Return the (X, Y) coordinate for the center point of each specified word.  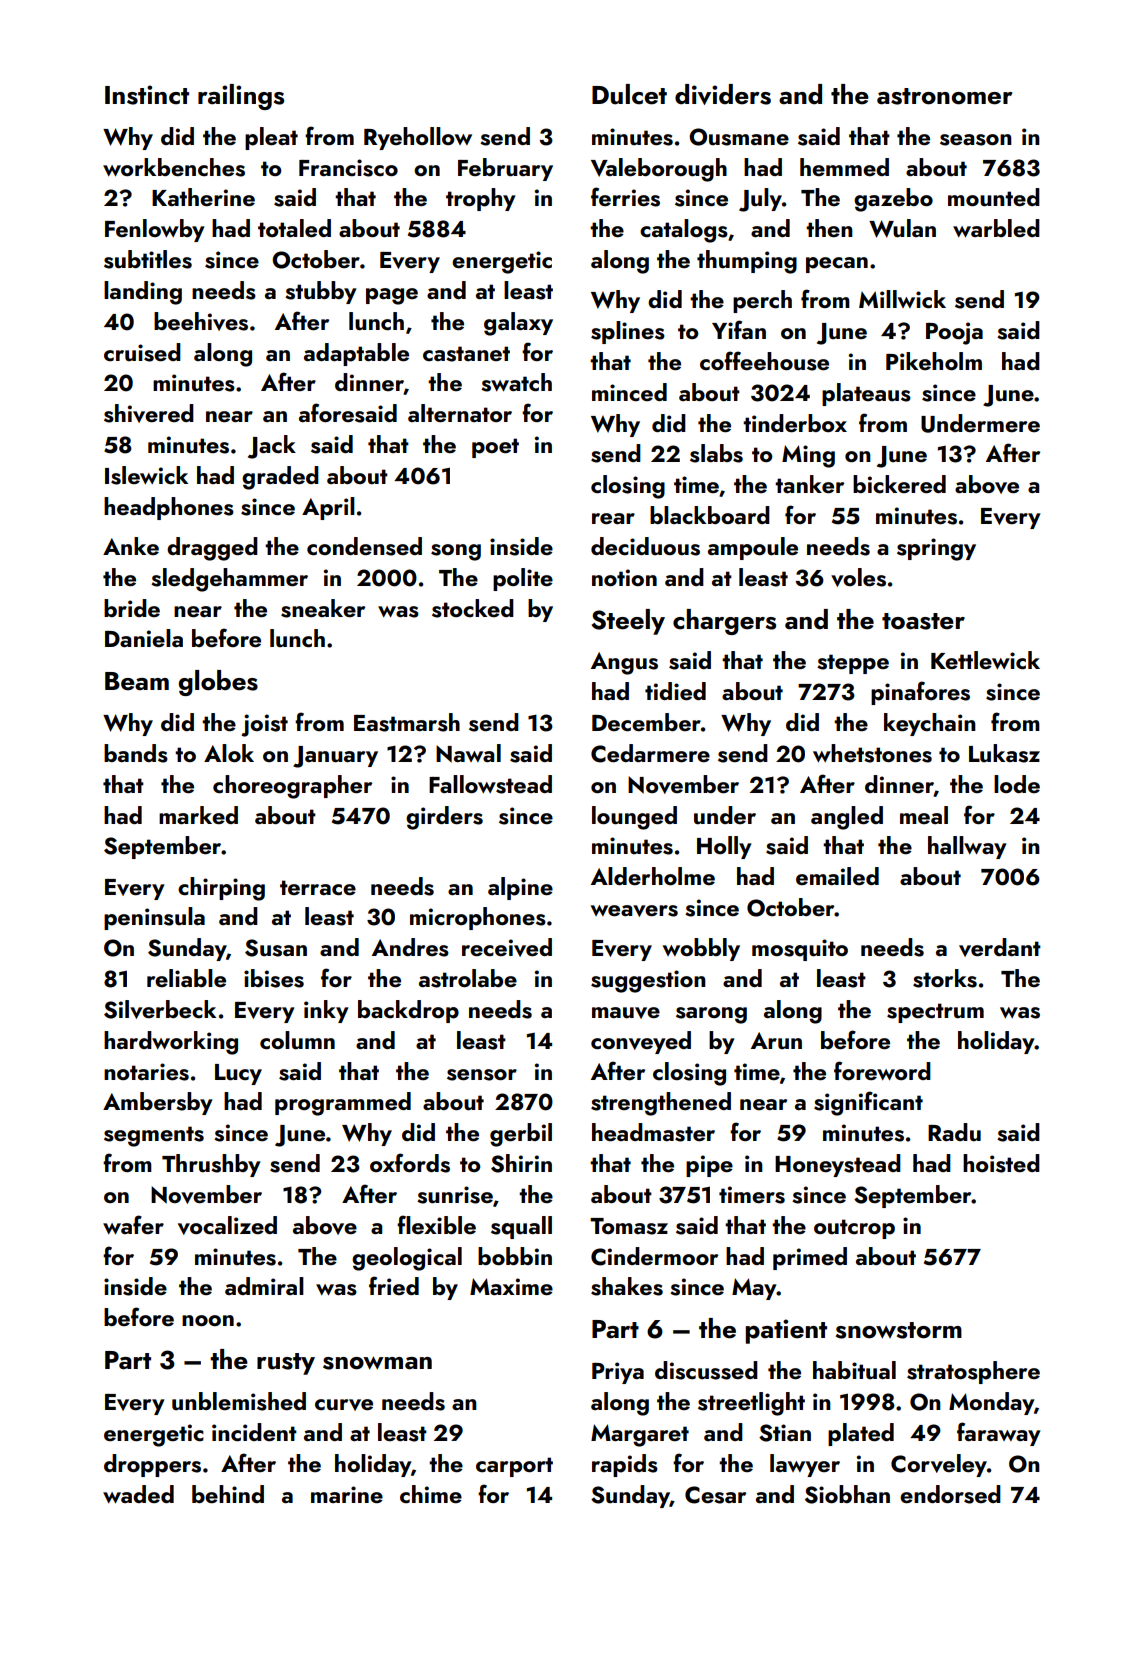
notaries (146, 1072)
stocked (473, 608)
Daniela (144, 638)
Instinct (147, 95)
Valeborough (659, 170)
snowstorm (899, 1330)
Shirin (521, 1163)
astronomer (944, 96)
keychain (930, 724)
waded (138, 1494)
